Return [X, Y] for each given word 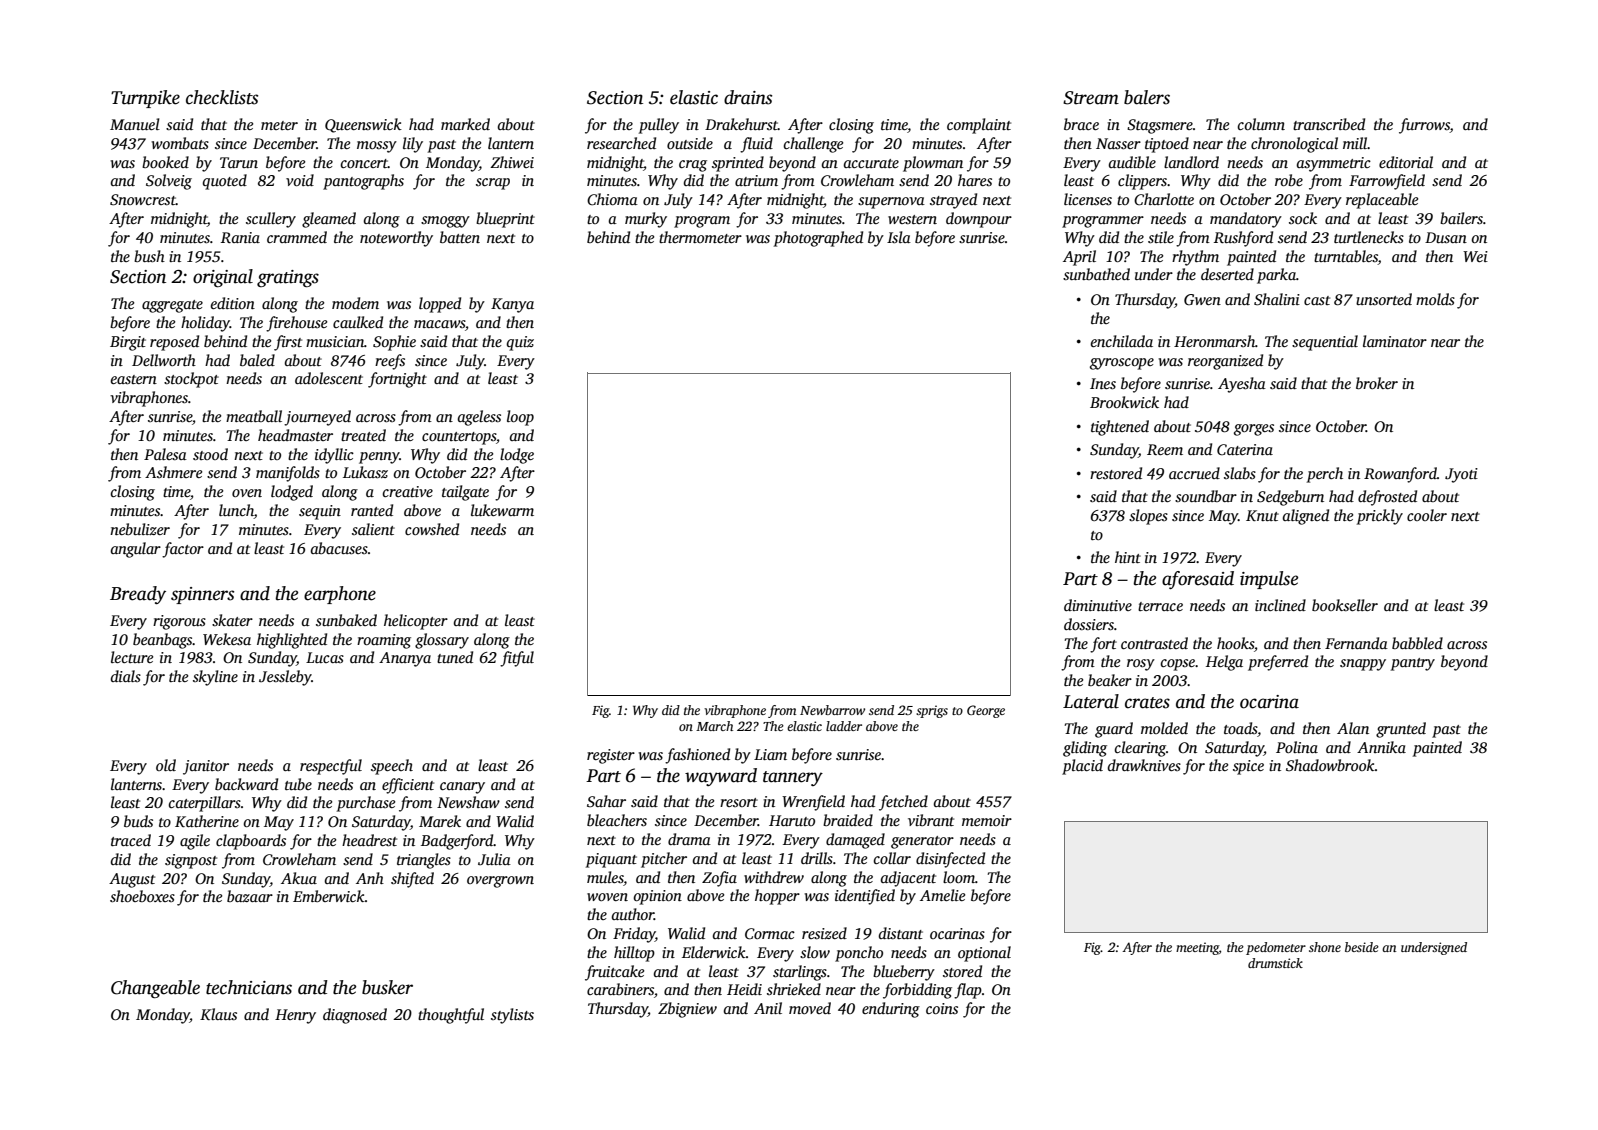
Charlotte [1164, 199]
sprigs [932, 711]
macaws [439, 324]
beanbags [163, 641]
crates [1147, 703]
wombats [180, 143]
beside [1362, 947]
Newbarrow [832, 710]
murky [646, 220]
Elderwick [714, 952]
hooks [1235, 643]
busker [387, 987]
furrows [1424, 126]
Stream [1091, 98]
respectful [331, 767]
